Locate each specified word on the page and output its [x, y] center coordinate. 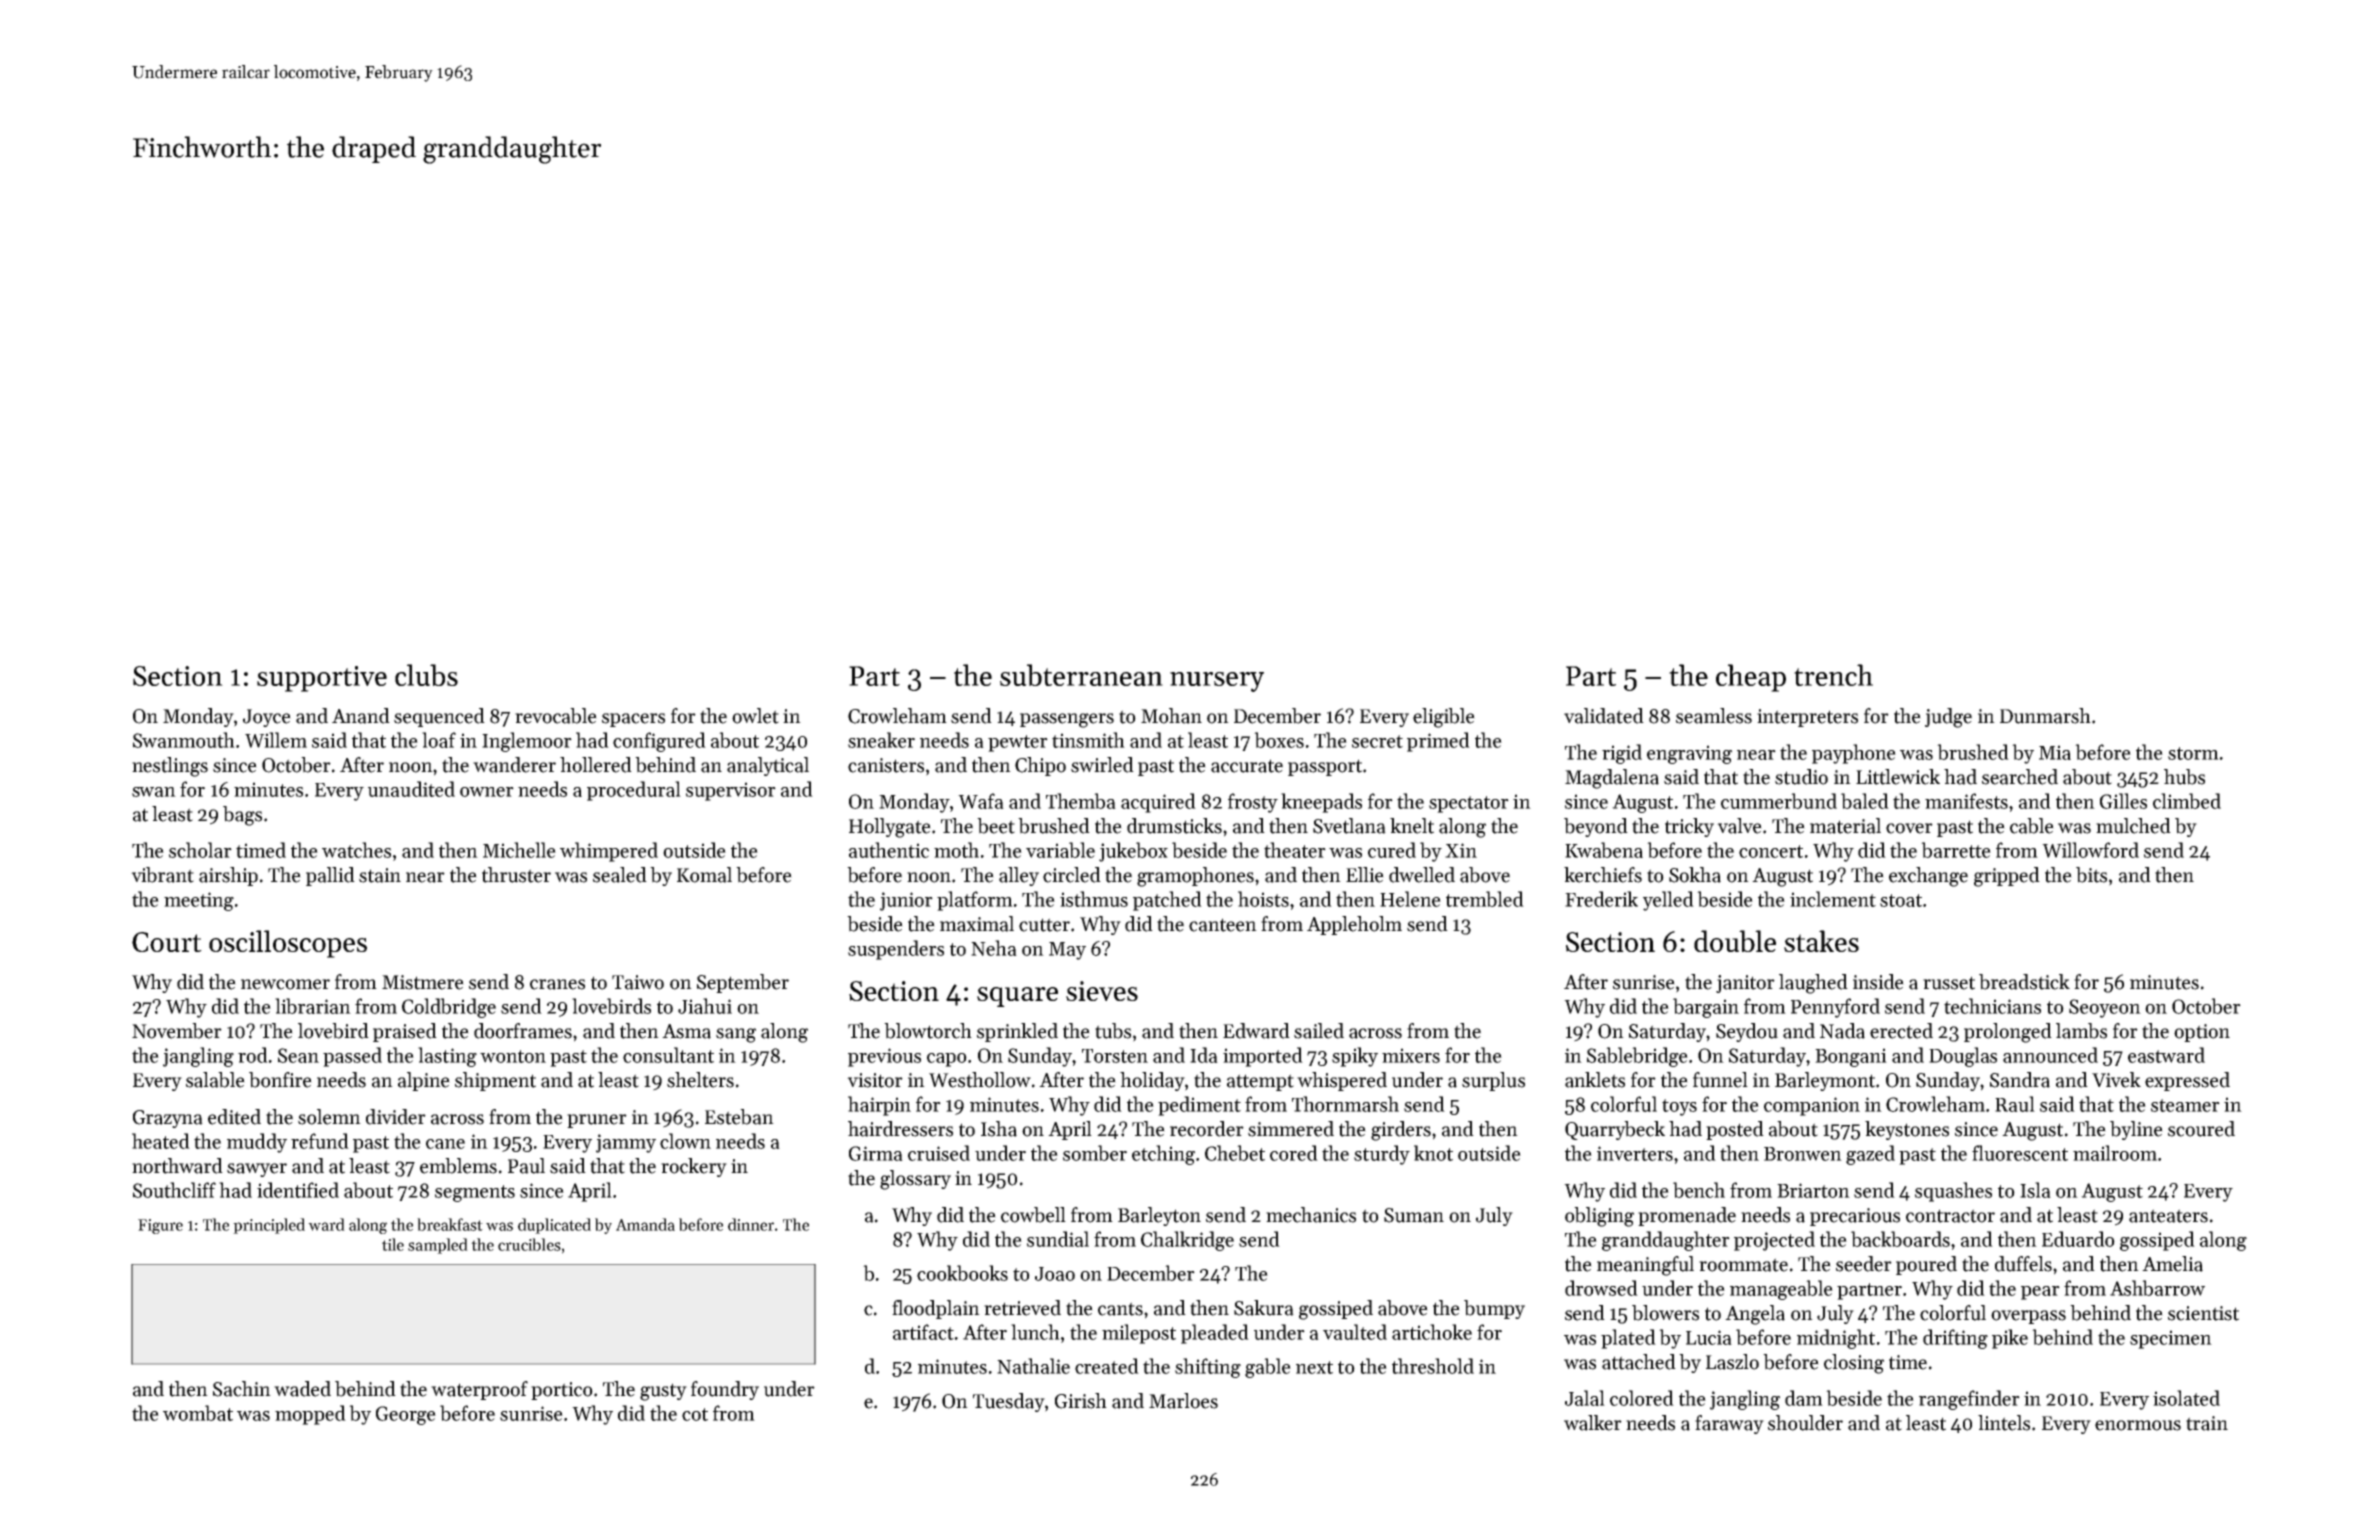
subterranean [1081, 675]
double [1735, 941]
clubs [426, 675]
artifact [923, 1332]
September [743, 983]
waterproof [479, 1390]
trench [1833, 675]
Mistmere [423, 982]
